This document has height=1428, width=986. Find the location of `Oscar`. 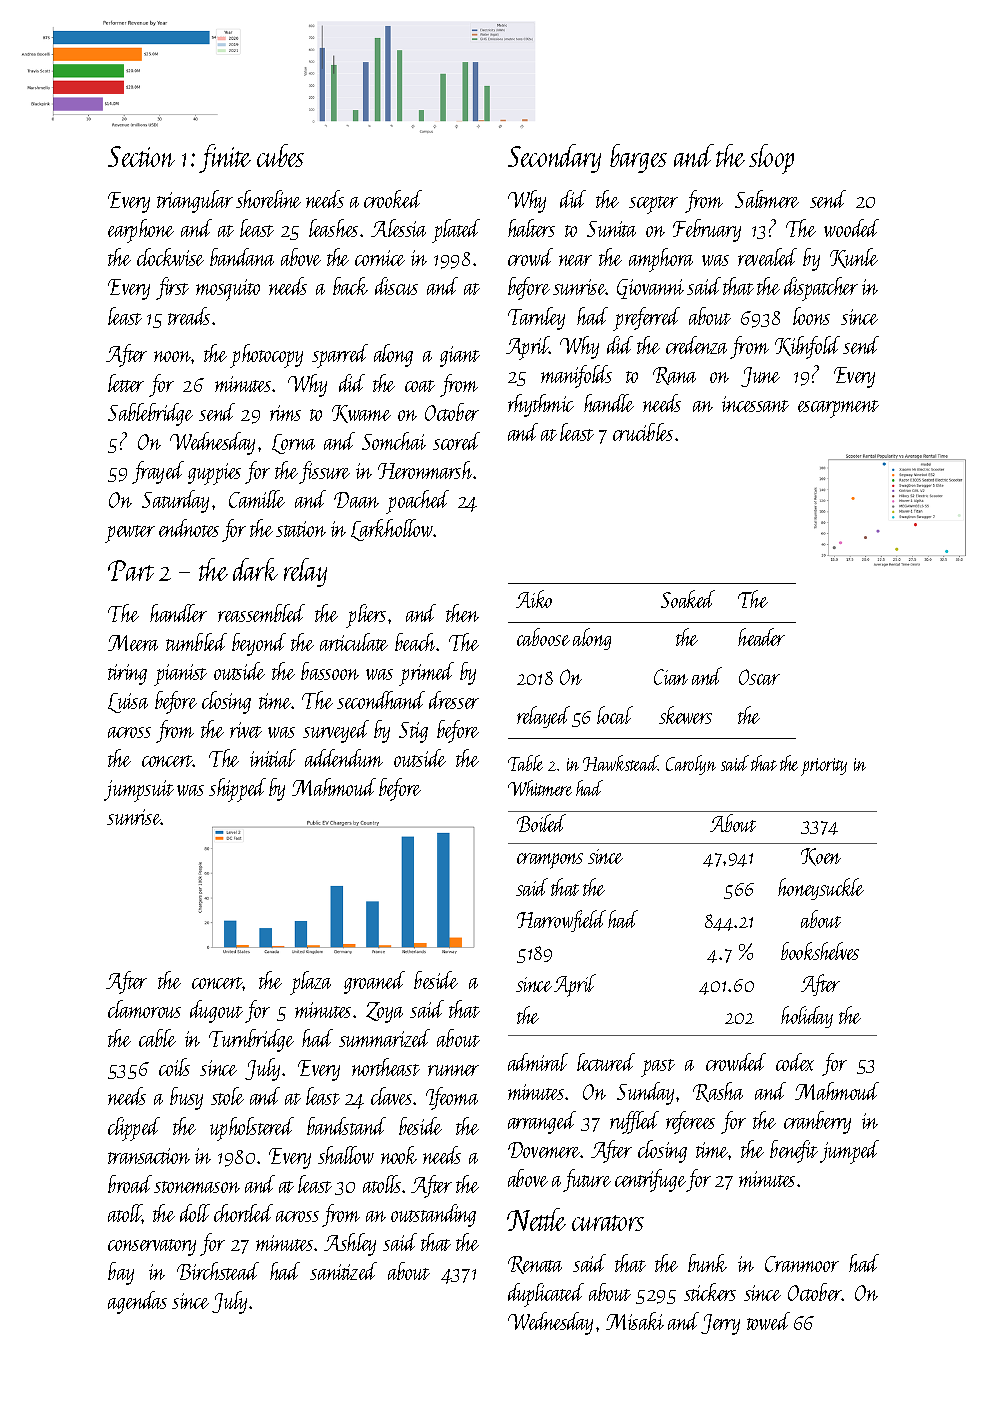

Oscar is located at coordinates (759, 677).
